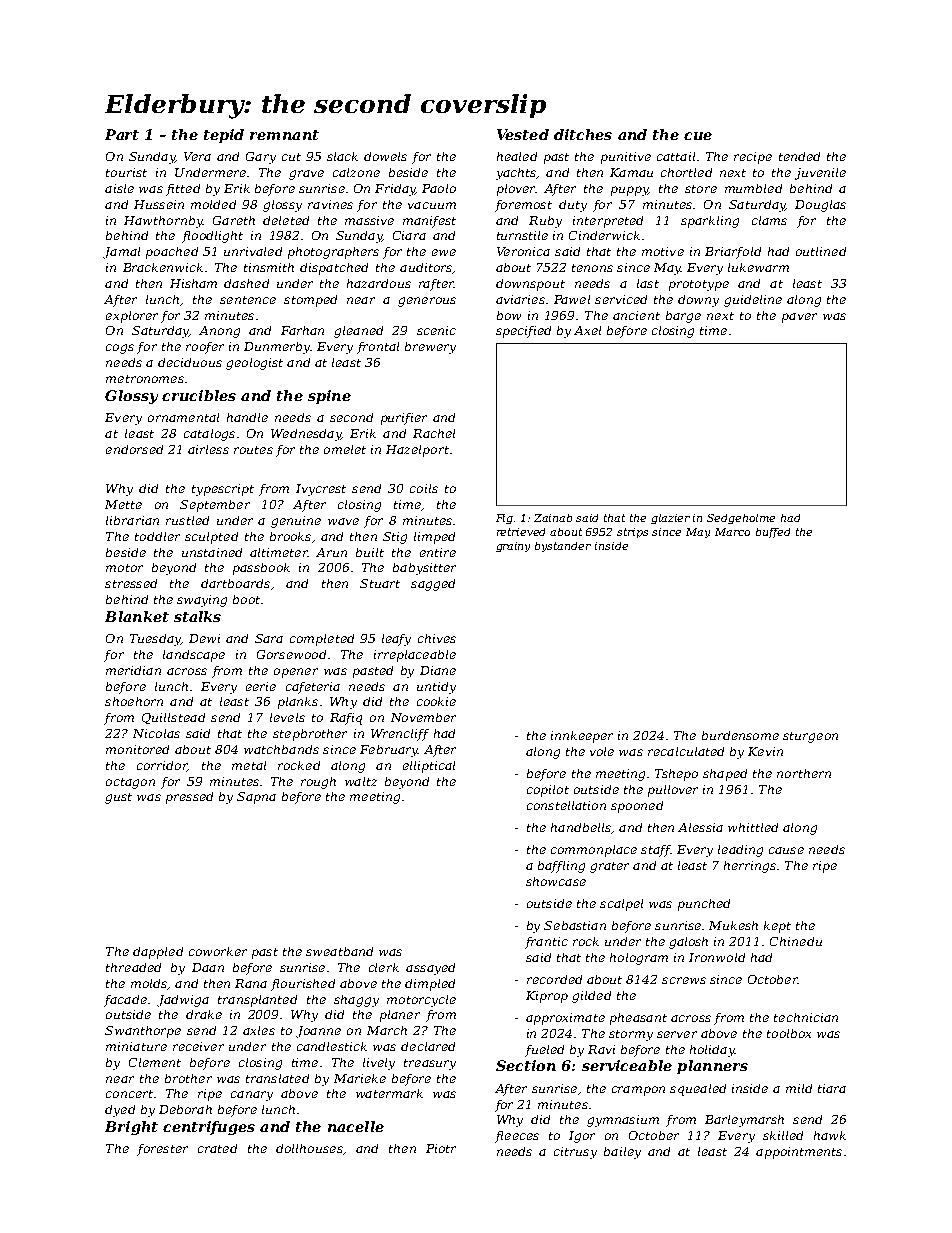 The image size is (952, 1233). I want to click on server, so click(677, 1034).
